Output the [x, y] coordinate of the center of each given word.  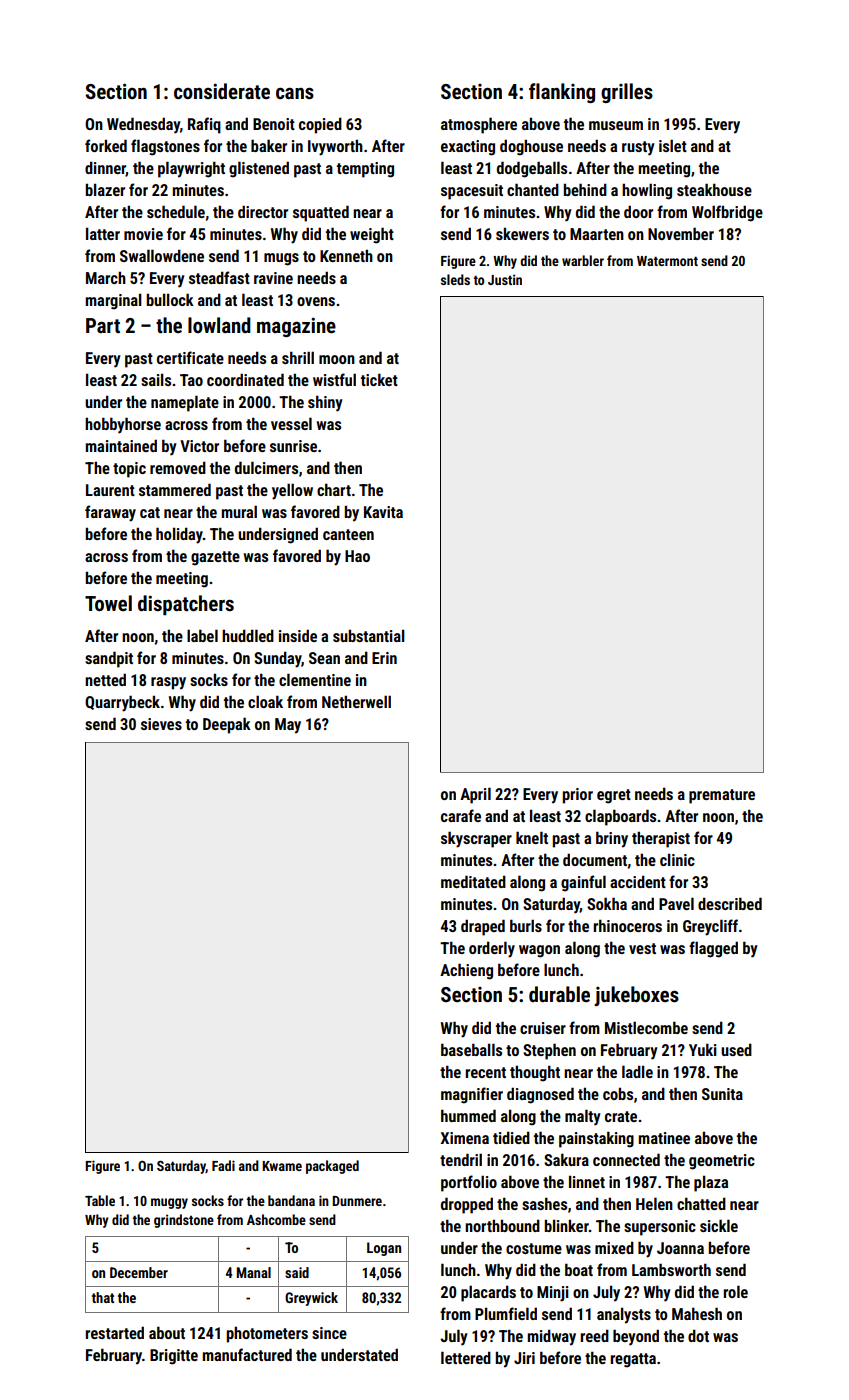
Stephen [549, 1051]
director [263, 211]
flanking [562, 93]
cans [295, 93]
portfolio [469, 1183]
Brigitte [174, 1357]
